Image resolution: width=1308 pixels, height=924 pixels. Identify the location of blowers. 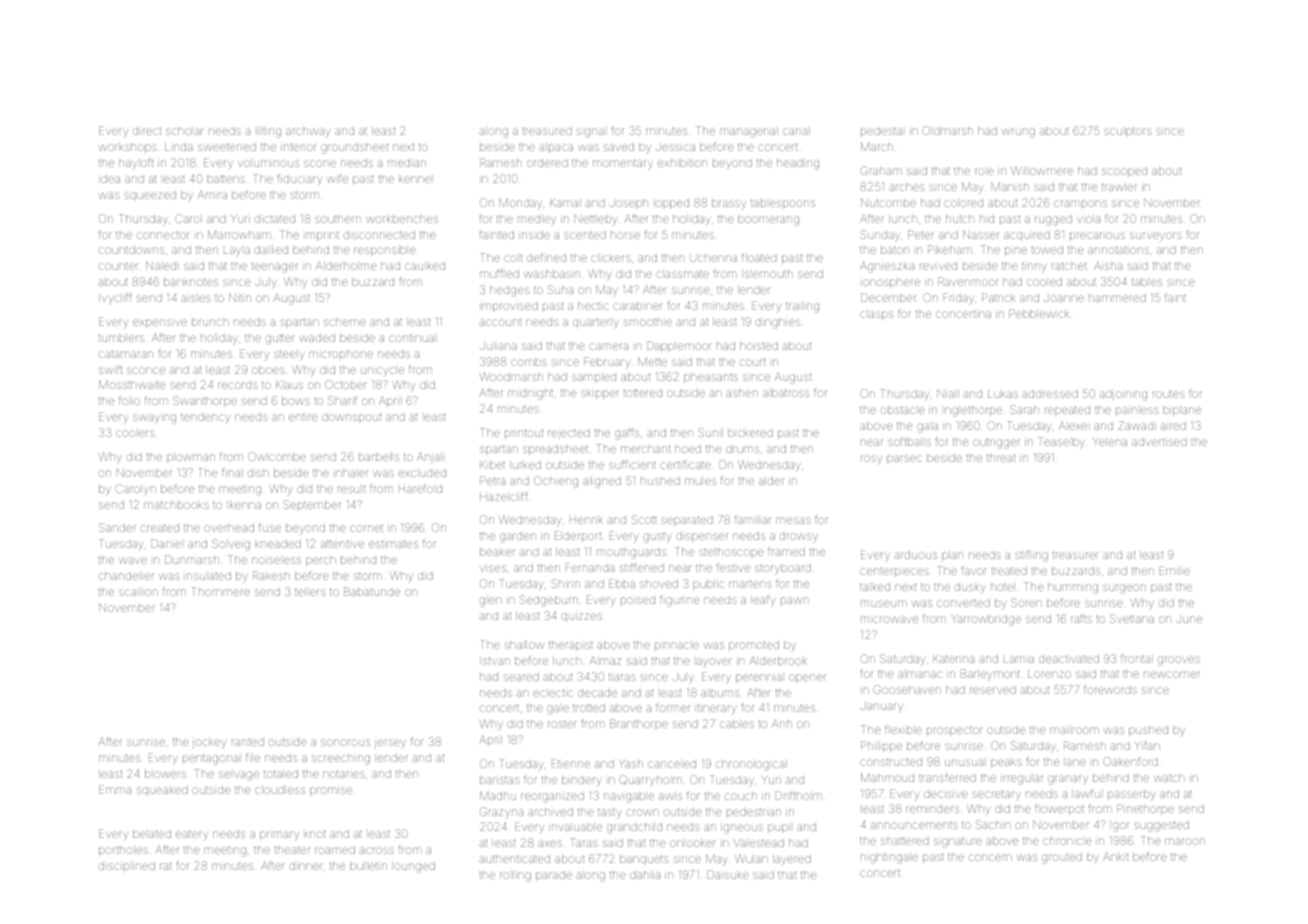
(165, 774).
